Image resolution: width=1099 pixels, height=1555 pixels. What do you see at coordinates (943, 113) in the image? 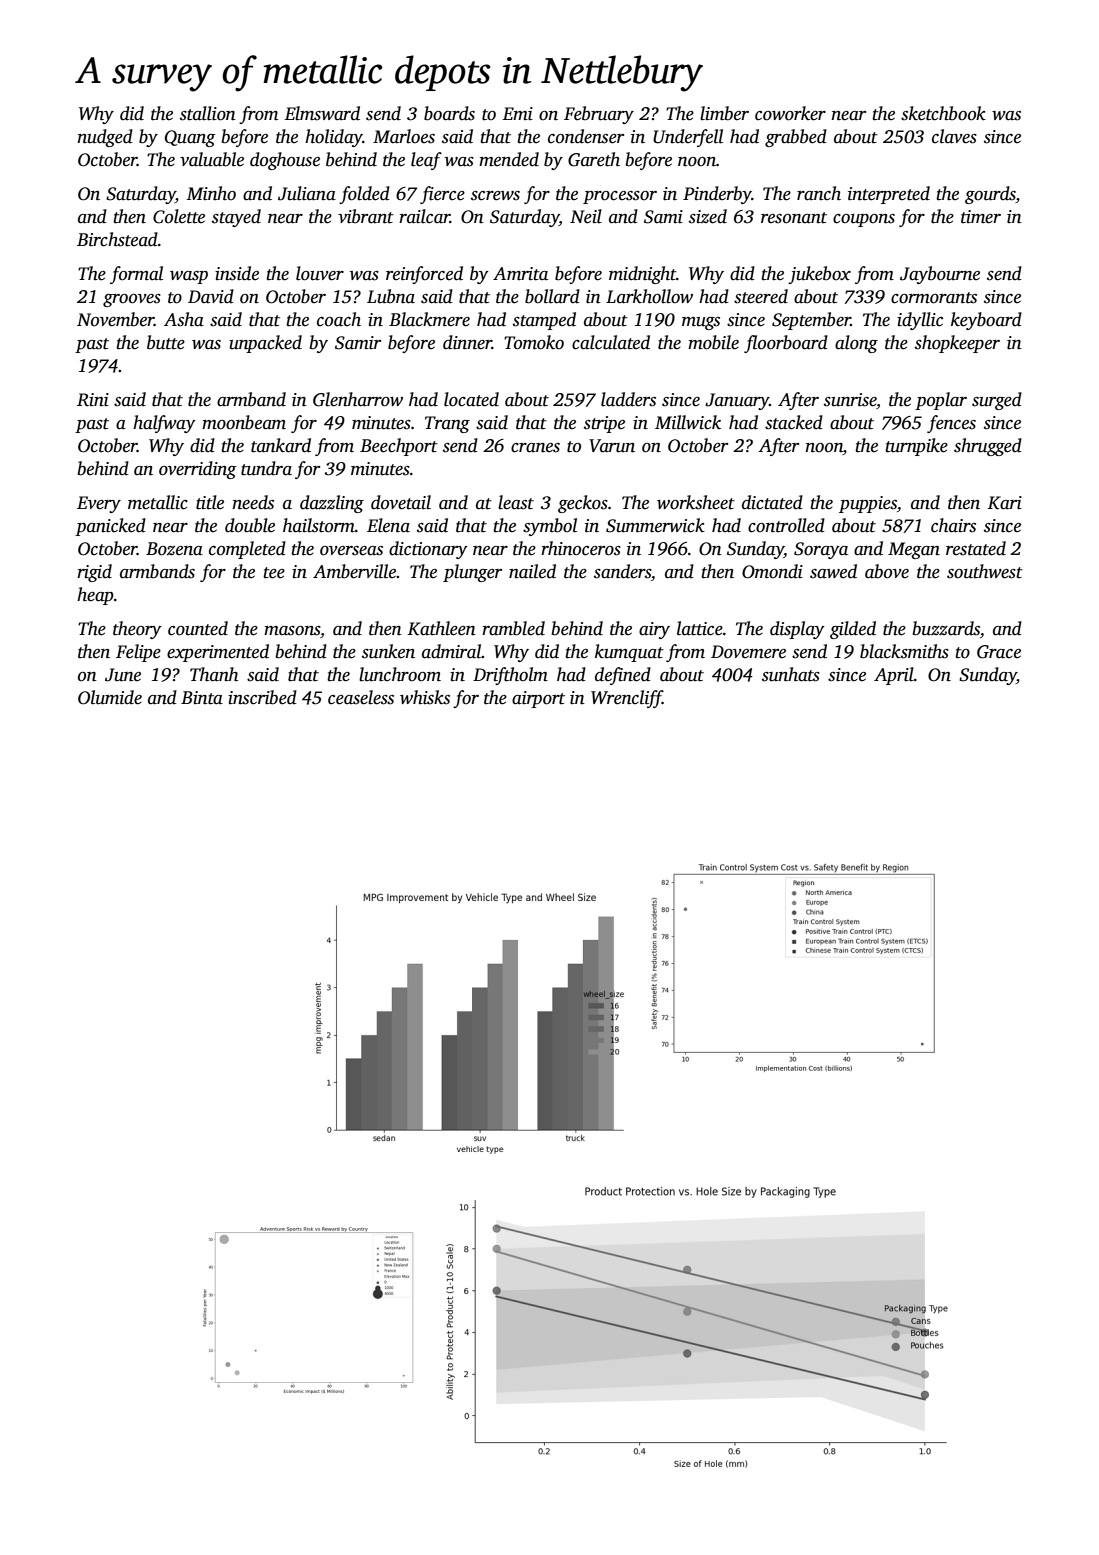
I see `sketchbook` at bounding box center [943, 113].
